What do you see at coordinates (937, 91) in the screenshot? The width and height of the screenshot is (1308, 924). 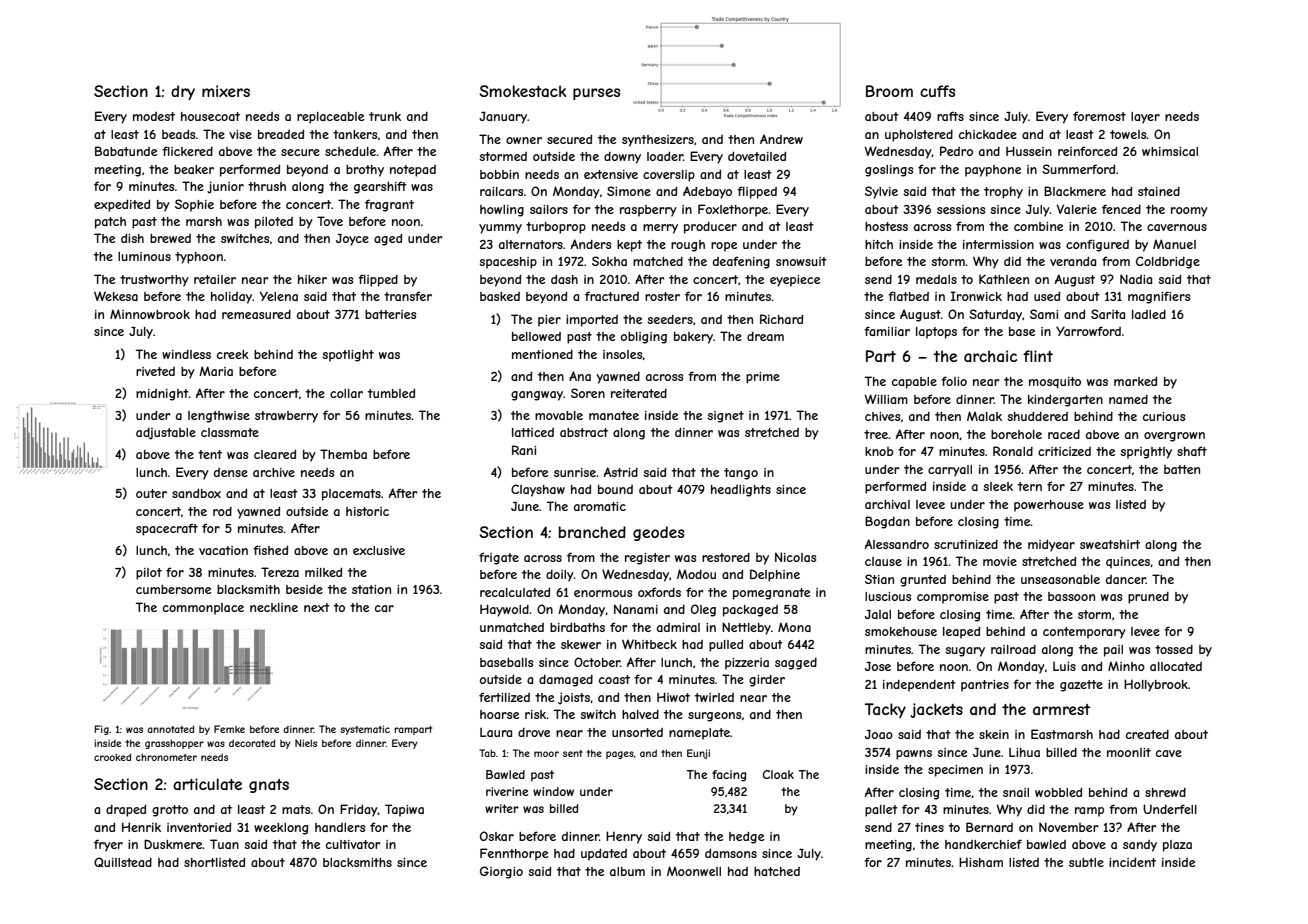 I see `cuffs` at bounding box center [937, 91].
